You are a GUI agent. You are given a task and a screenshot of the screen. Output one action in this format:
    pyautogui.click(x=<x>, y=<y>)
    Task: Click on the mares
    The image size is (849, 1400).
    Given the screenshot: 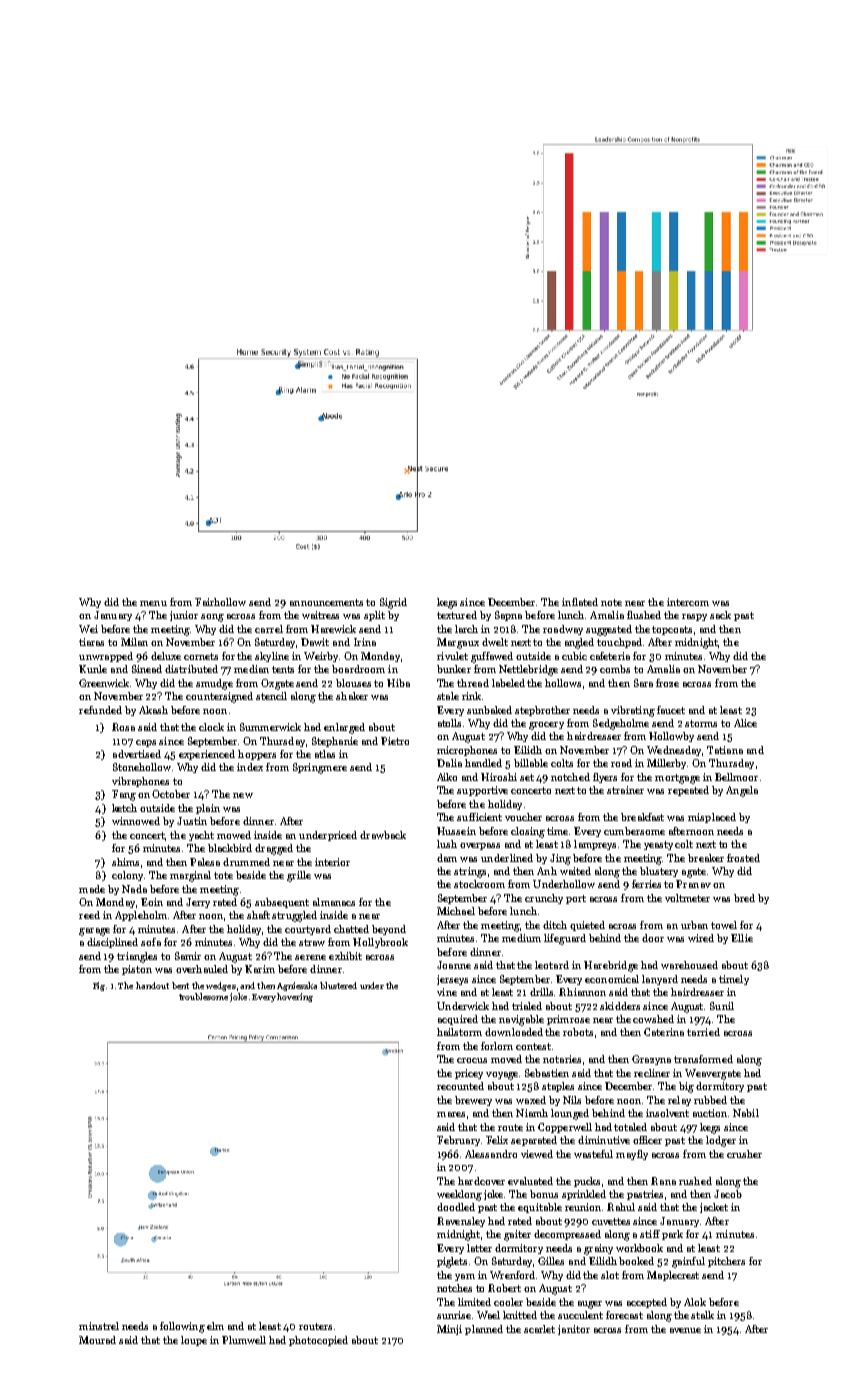 What is the action you would take?
    pyautogui.click(x=451, y=1114)
